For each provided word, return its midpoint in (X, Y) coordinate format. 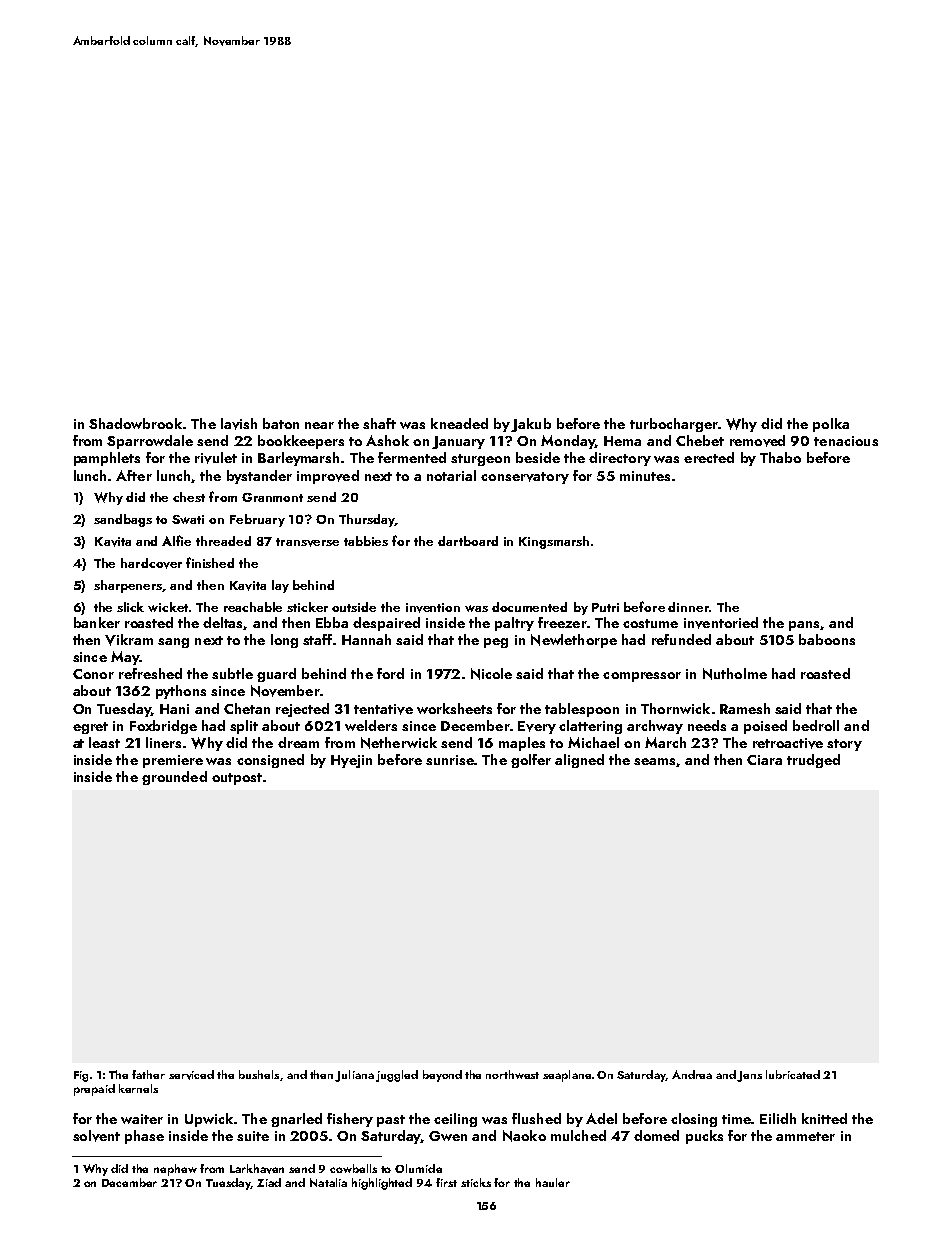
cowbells (353, 1168)
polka (831, 425)
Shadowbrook (135, 423)
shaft (379, 423)
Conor (93, 674)
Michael (593, 742)
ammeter (805, 1136)
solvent (96, 1136)
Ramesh (745, 708)
